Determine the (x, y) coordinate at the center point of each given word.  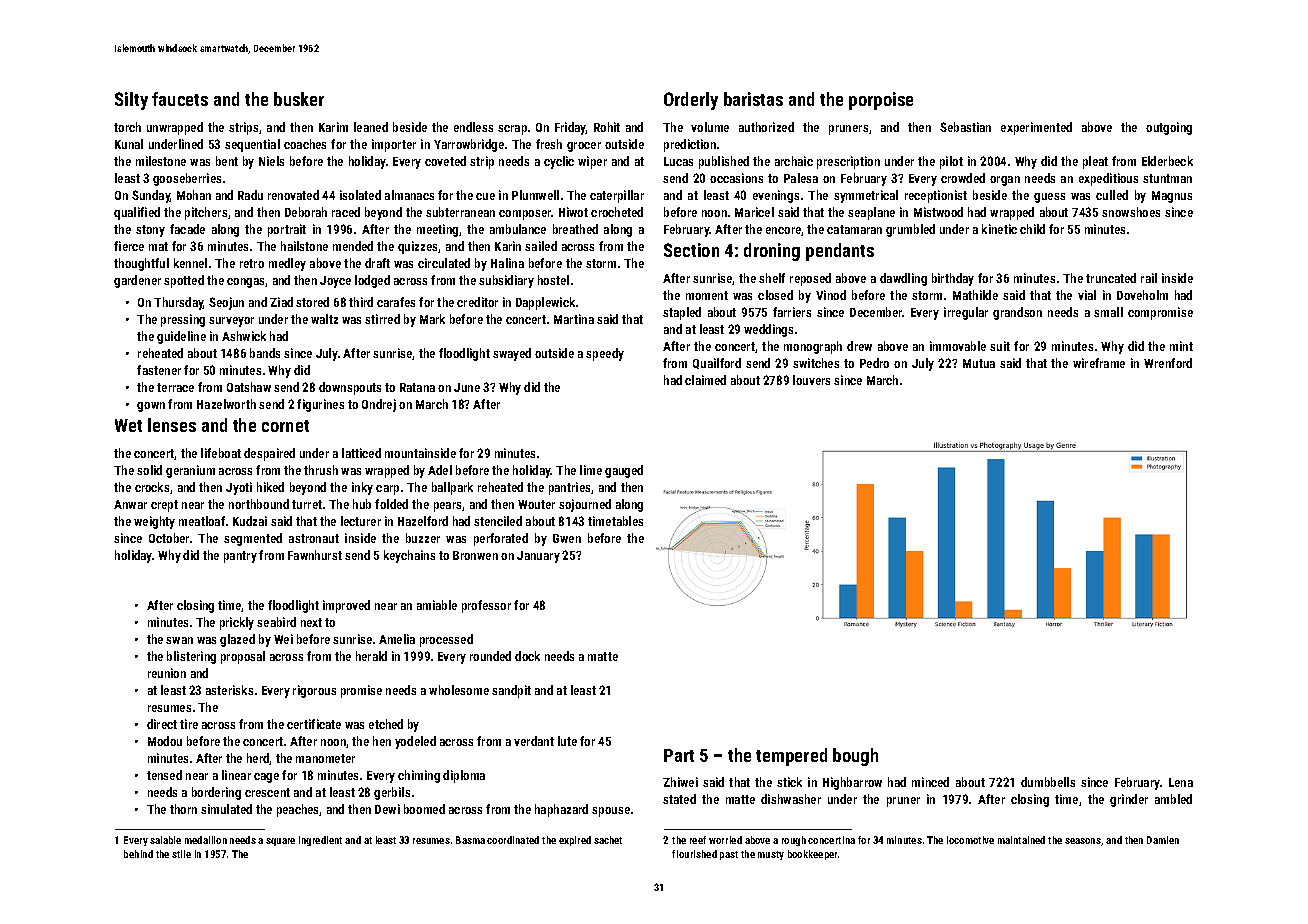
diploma (464, 776)
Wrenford (1168, 363)
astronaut (314, 538)
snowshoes (1131, 212)
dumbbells (1048, 782)
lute (567, 741)
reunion (167, 673)
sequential (252, 145)
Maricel (754, 212)
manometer (325, 758)
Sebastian (965, 127)
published (724, 162)
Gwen (567, 538)
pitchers (206, 213)
